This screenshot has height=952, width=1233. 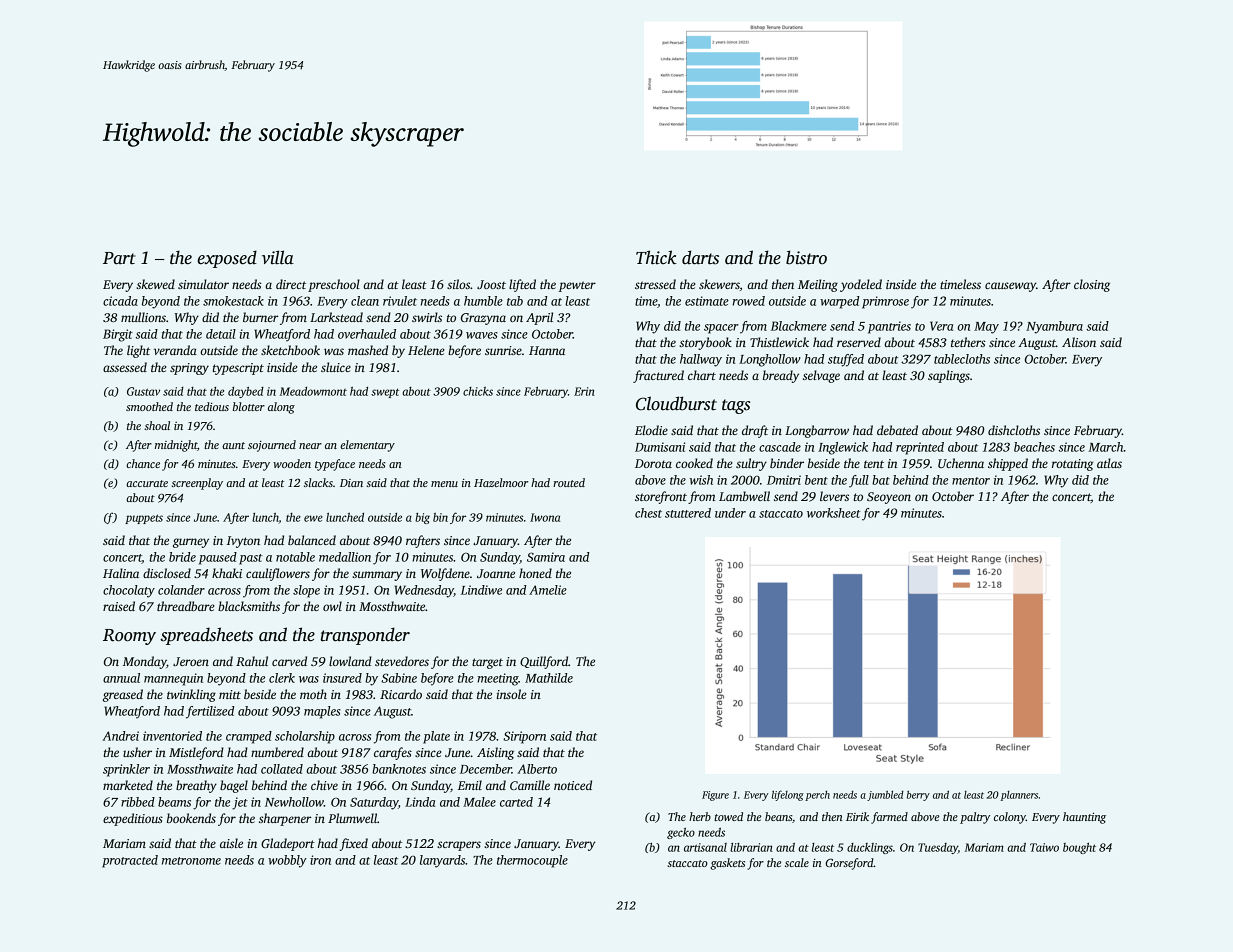 I want to click on bought, so click(x=1079, y=848).
